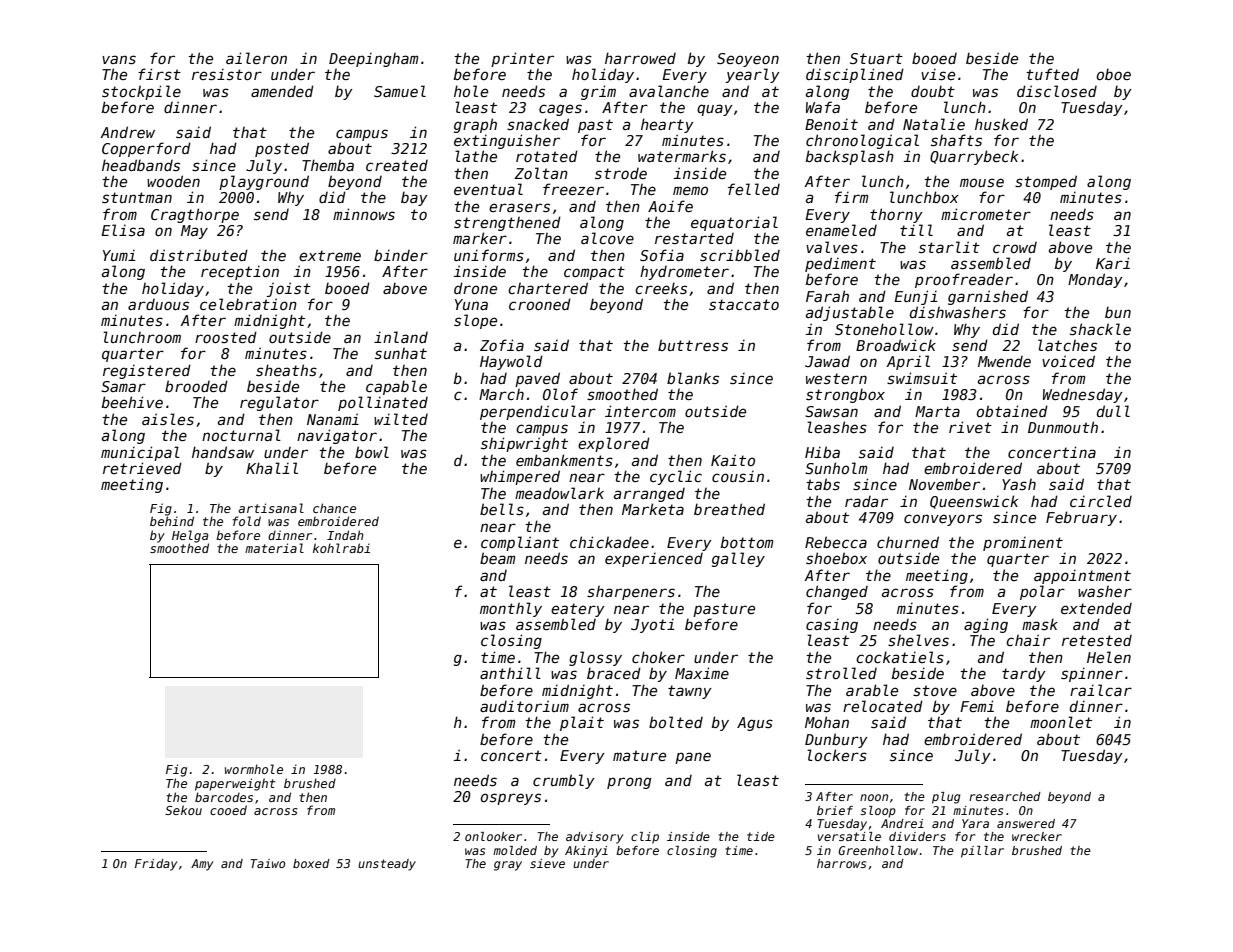  What do you see at coordinates (934, 124) in the screenshot?
I see `Natalie` at bounding box center [934, 124].
